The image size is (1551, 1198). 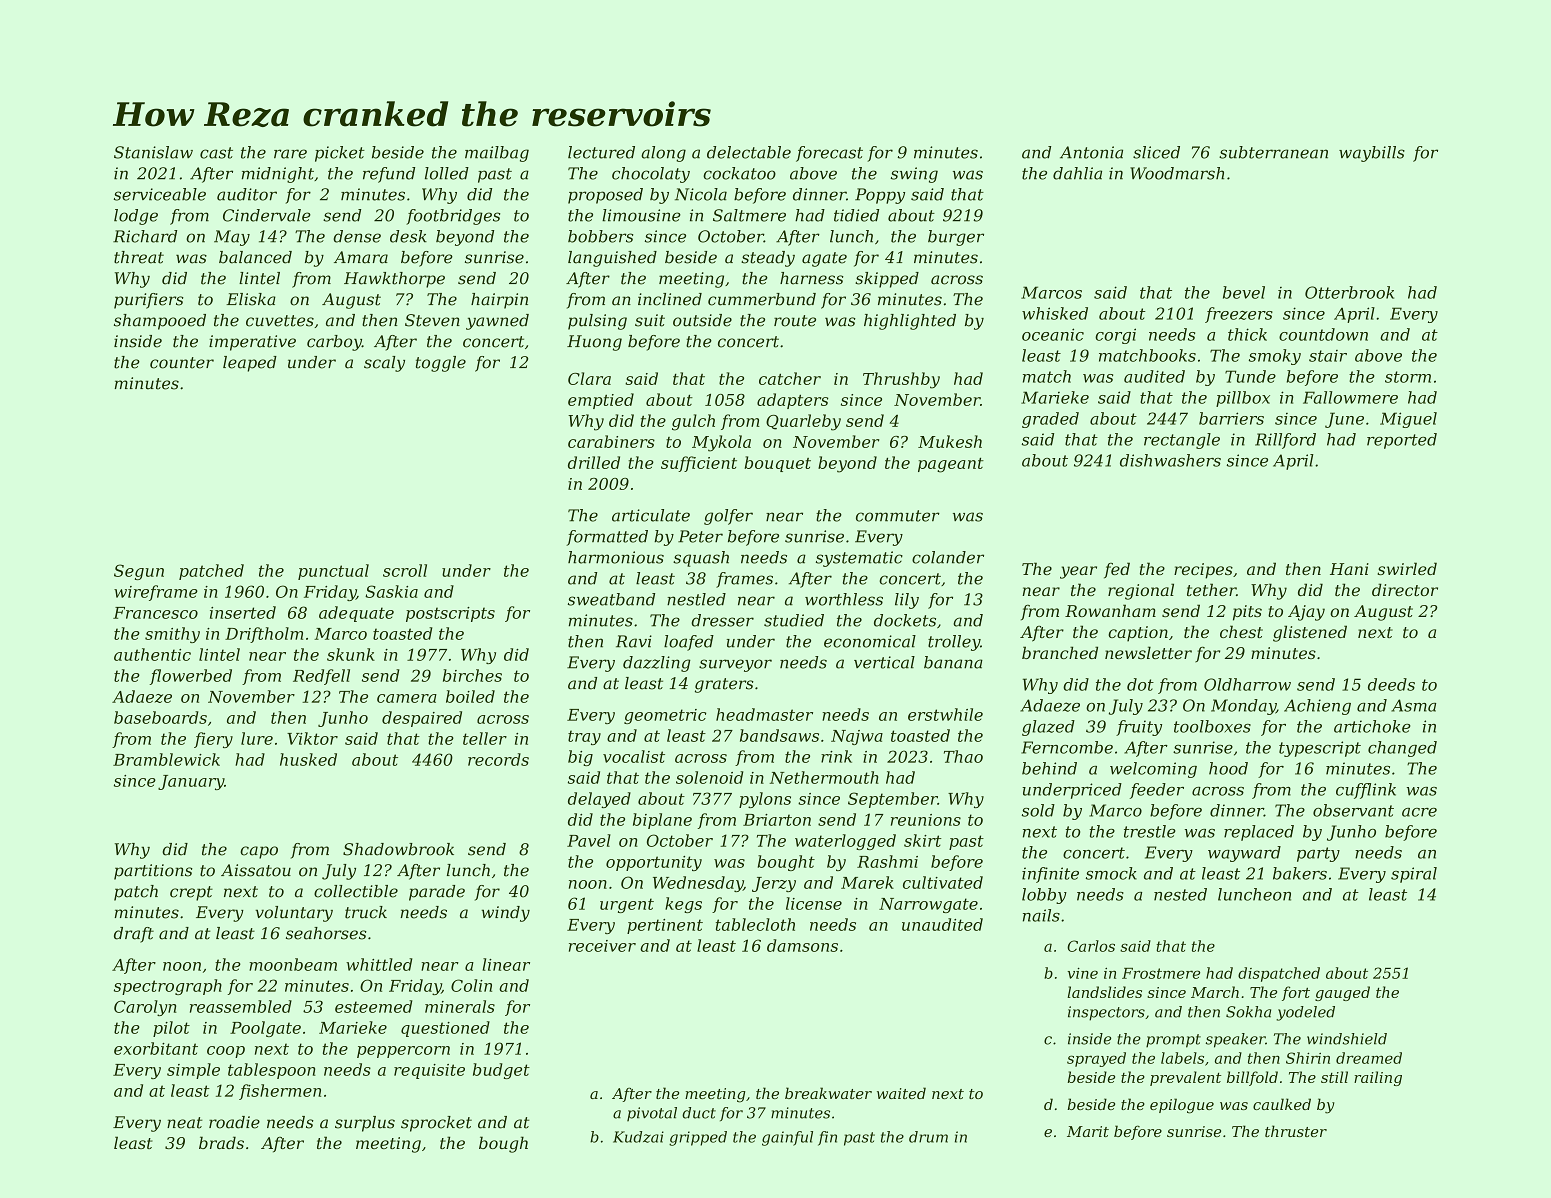 What do you see at coordinates (599, 800) in the screenshot?
I see `delayed` at bounding box center [599, 800].
